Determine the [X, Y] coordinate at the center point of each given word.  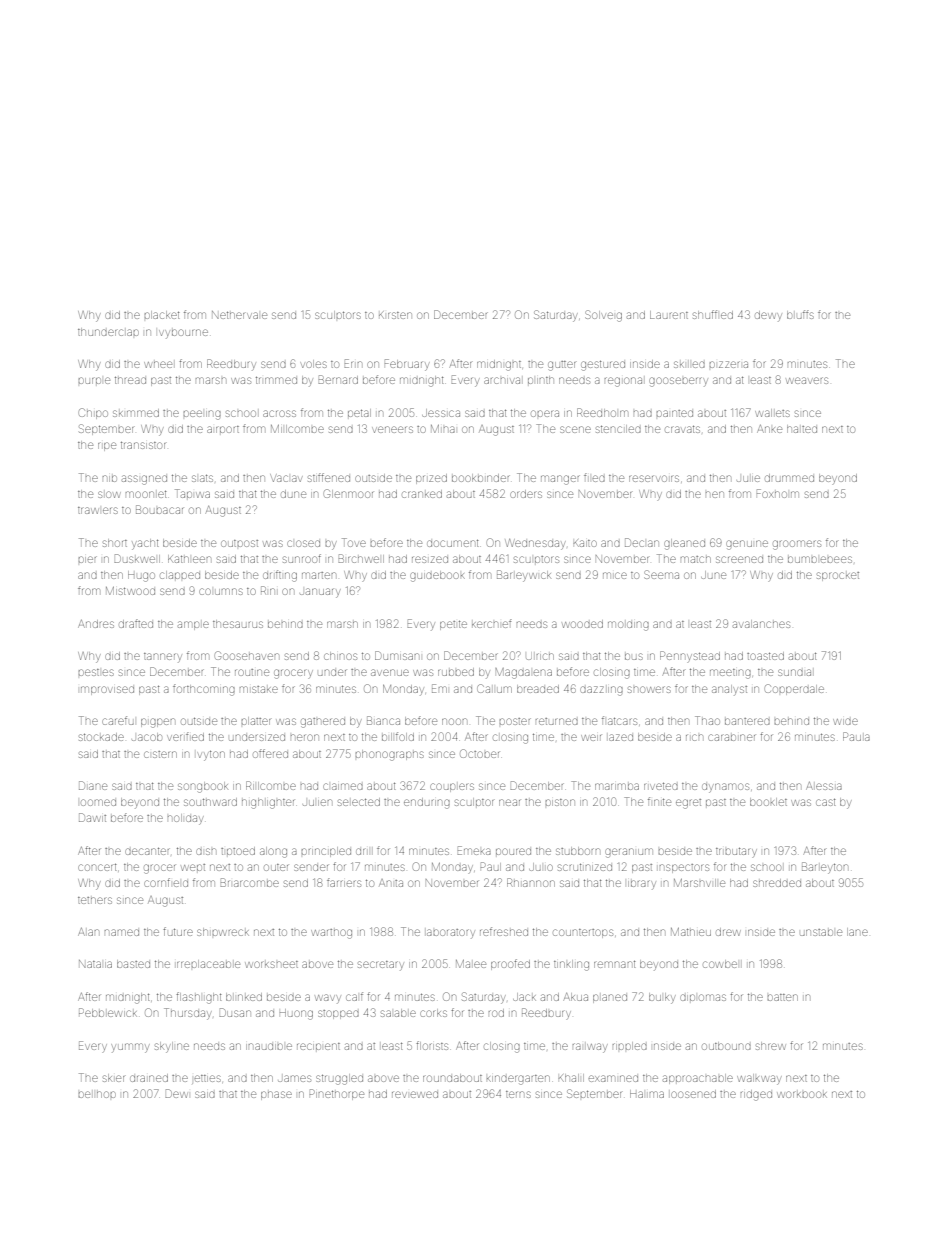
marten [319, 575]
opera [545, 413]
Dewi [176, 1093]
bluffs [800, 314]
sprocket [838, 576]
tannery [163, 658]
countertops [583, 933]
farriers [344, 882]
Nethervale [239, 315]
